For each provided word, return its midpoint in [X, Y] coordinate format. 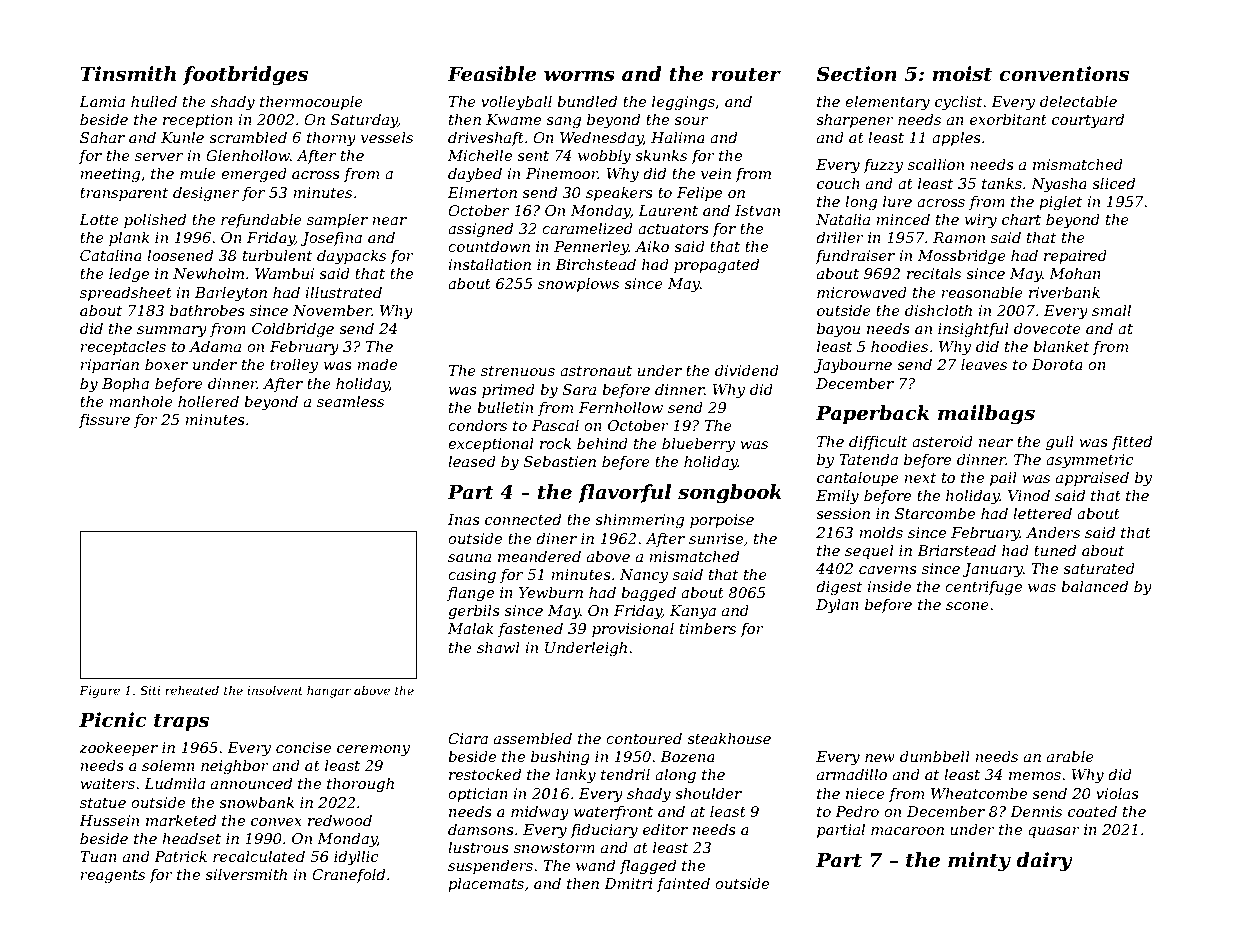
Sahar [102, 137]
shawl [498, 647]
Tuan [98, 856]
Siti [150, 690]
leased [472, 461]
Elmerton [482, 192]
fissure [104, 421]
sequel [869, 551]
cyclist [958, 103]
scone [967, 606]
